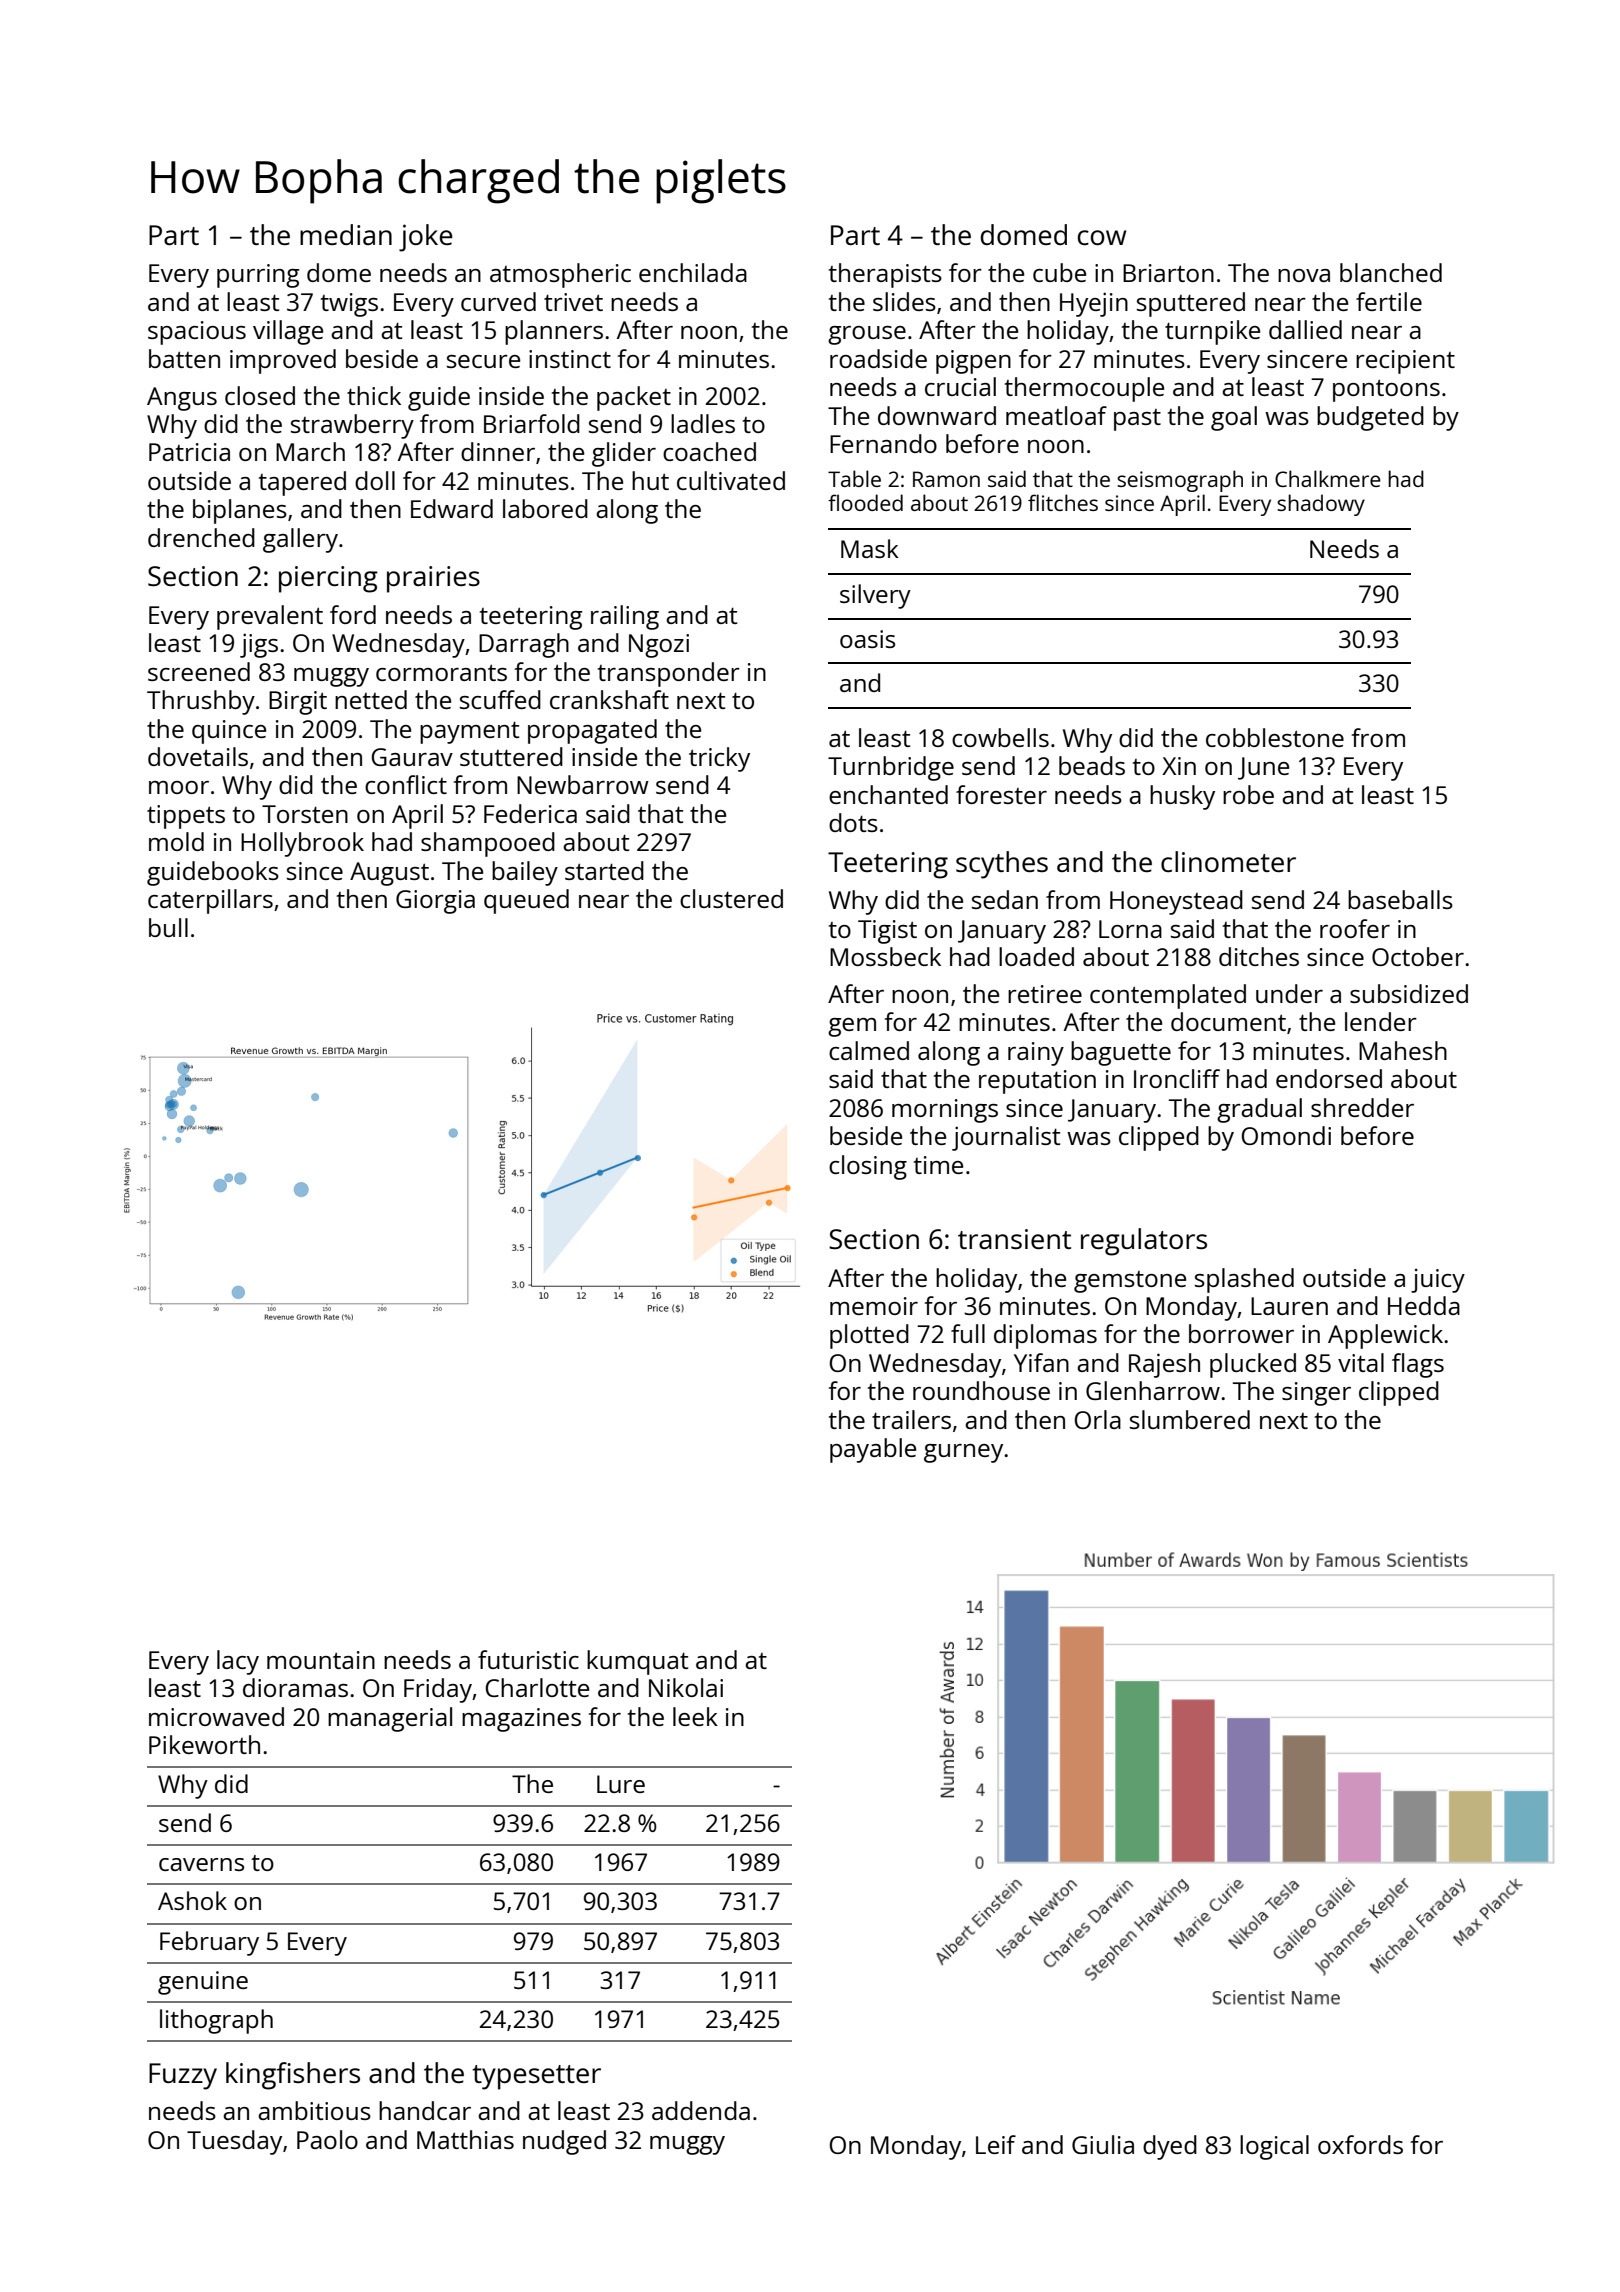  I want to click on cube, so click(1059, 272).
